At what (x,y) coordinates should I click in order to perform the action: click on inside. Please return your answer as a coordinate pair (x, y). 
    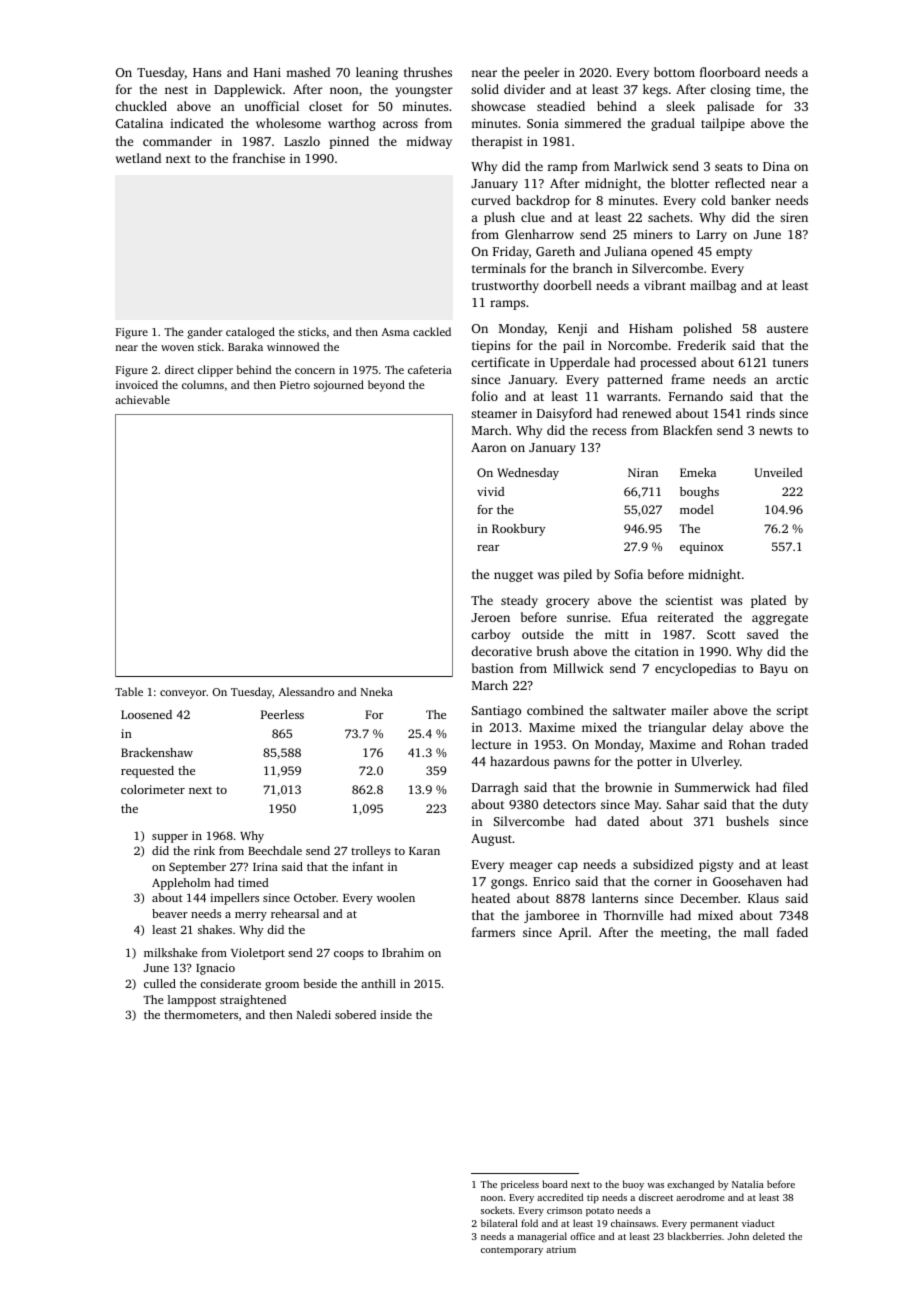
    Looking at the image, I should click on (396, 1014).
